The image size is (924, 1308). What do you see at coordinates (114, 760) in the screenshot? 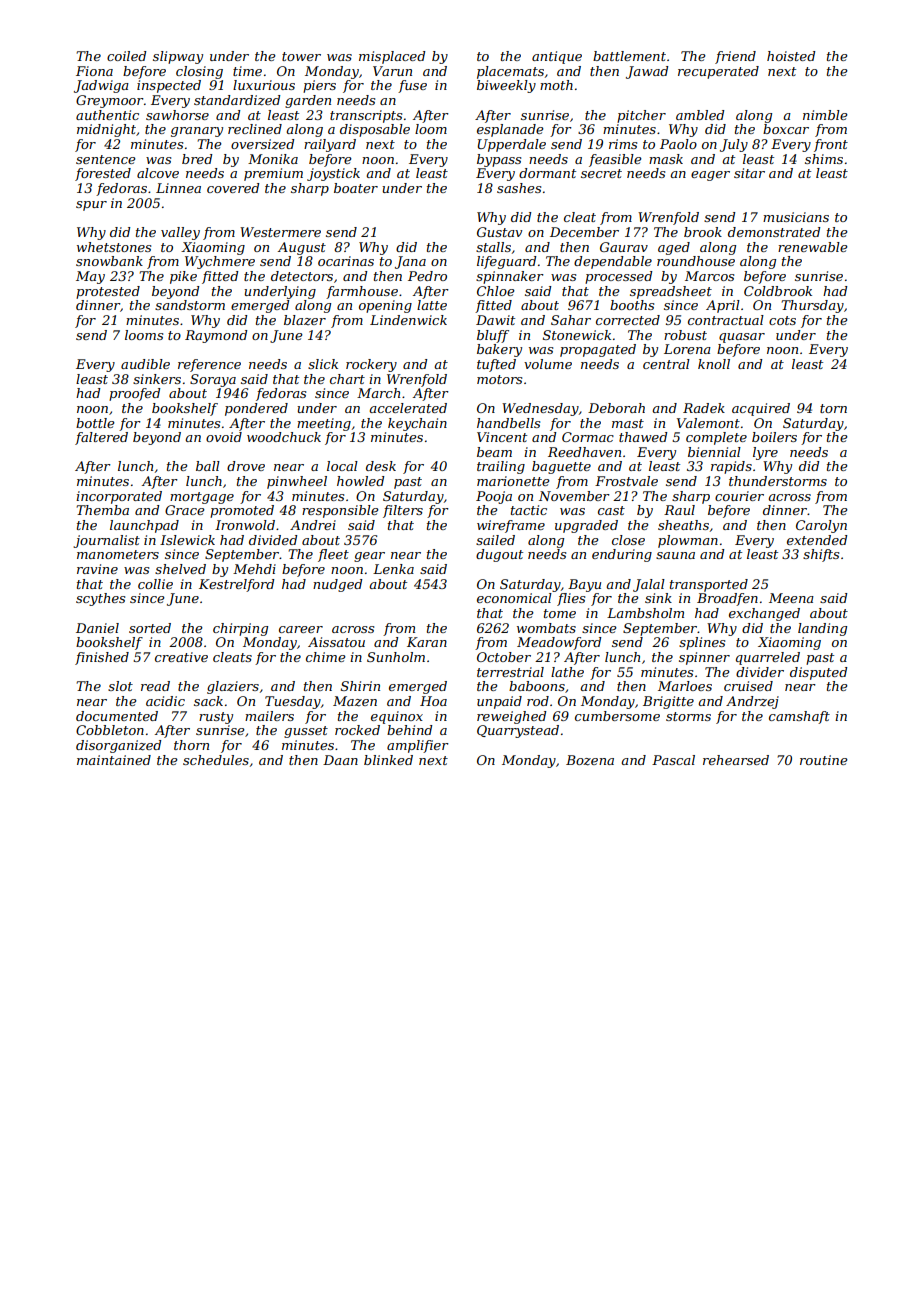
I see `maintained` at bounding box center [114, 760].
